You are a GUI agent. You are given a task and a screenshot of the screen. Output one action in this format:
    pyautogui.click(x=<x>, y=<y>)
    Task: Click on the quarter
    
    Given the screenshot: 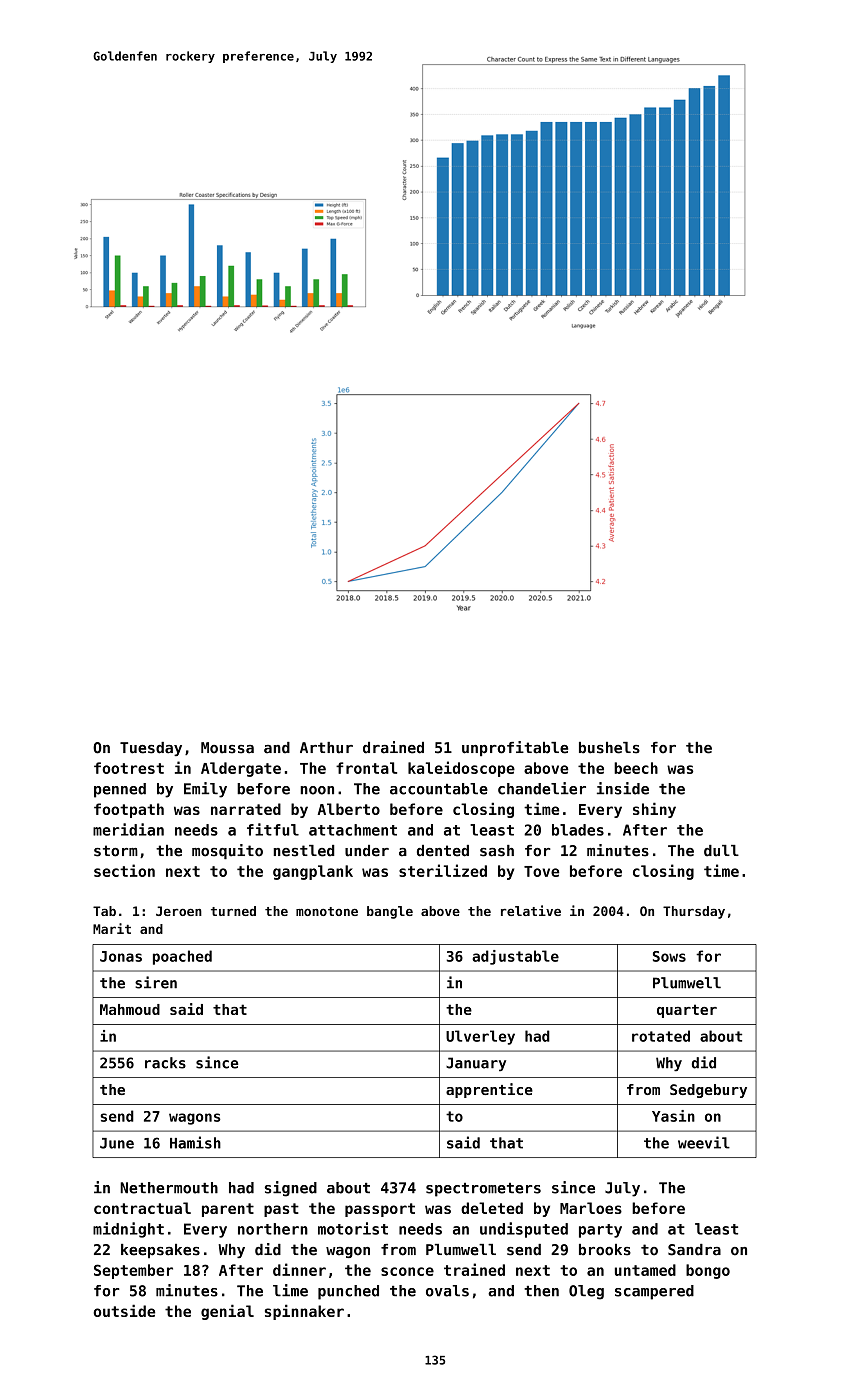 What is the action you would take?
    pyautogui.click(x=687, y=1011)
